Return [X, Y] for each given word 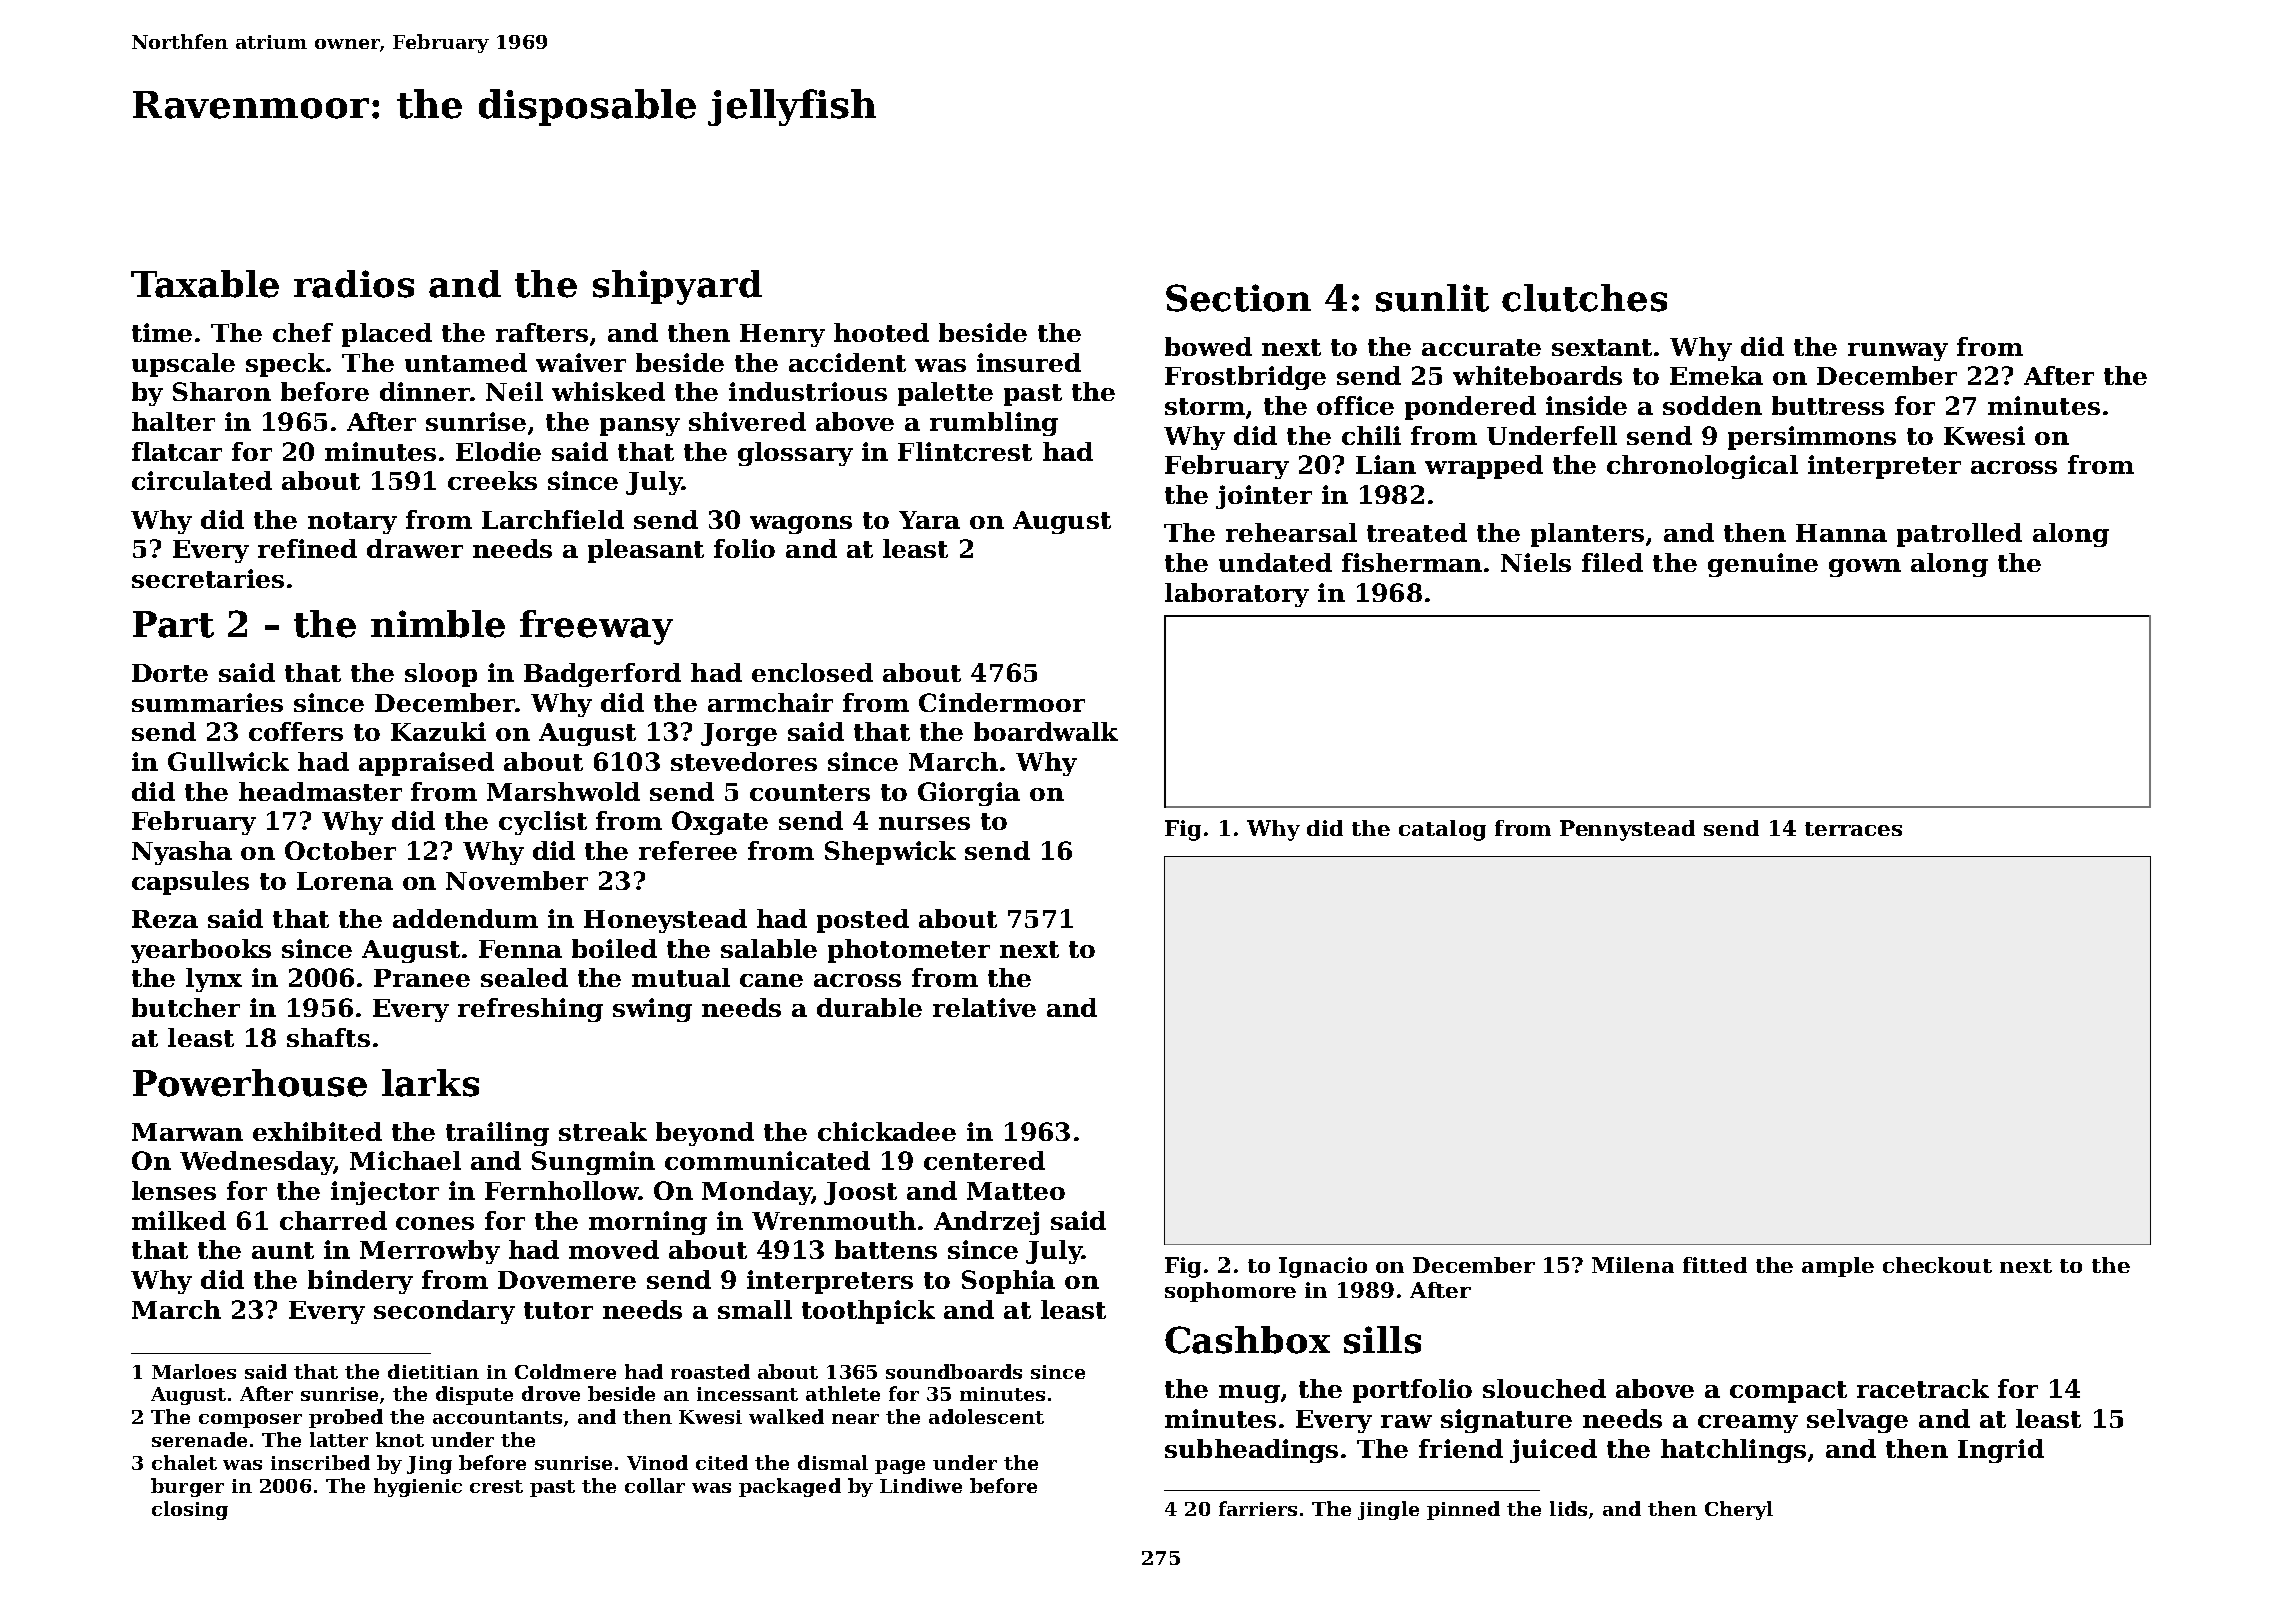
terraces [1853, 829]
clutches [1584, 298]
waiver [581, 362]
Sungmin [593, 1163]
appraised [426, 764]
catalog [1442, 830]
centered [984, 1160]
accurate [1481, 347]
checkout [1937, 1265]
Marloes [194, 1371]
